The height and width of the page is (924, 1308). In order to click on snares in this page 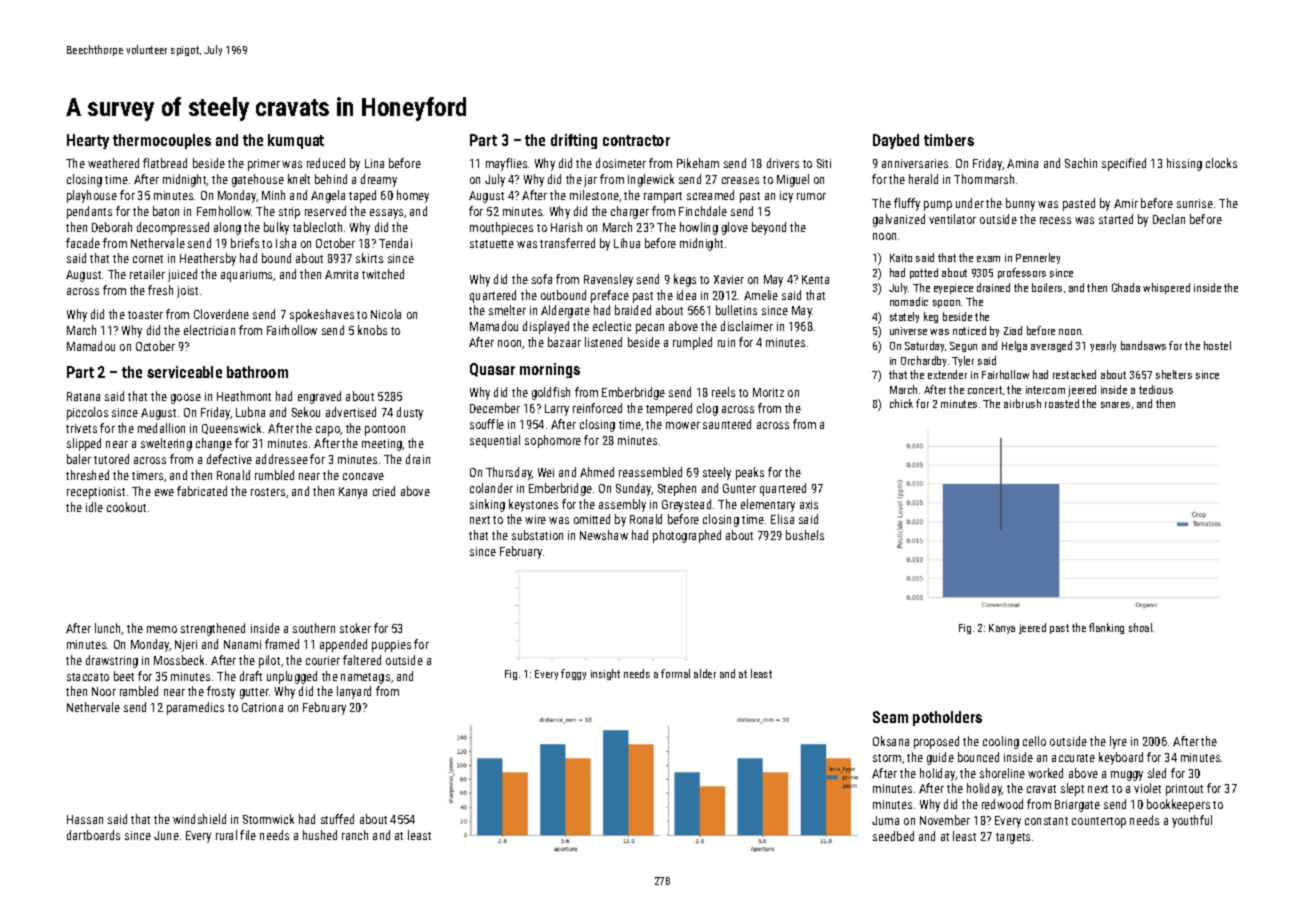, I will do `click(1115, 405)`.
